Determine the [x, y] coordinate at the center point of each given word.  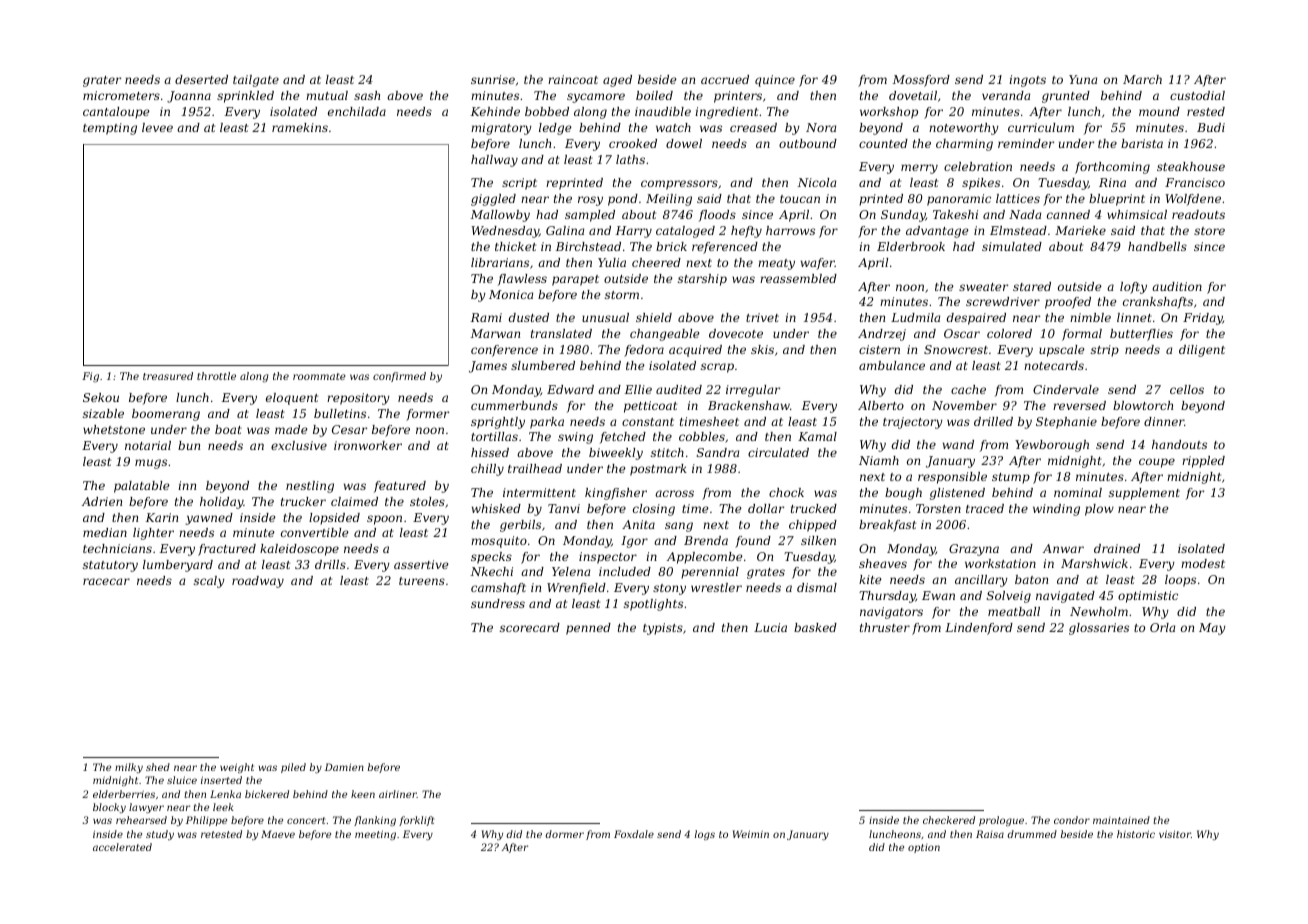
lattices [1018, 198]
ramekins [300, 127]
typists [663, 629]
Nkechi [491, 571]
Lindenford [979, 629]
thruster [885, 627]
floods [717, 216]
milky [129, 768]
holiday [222, 503]
